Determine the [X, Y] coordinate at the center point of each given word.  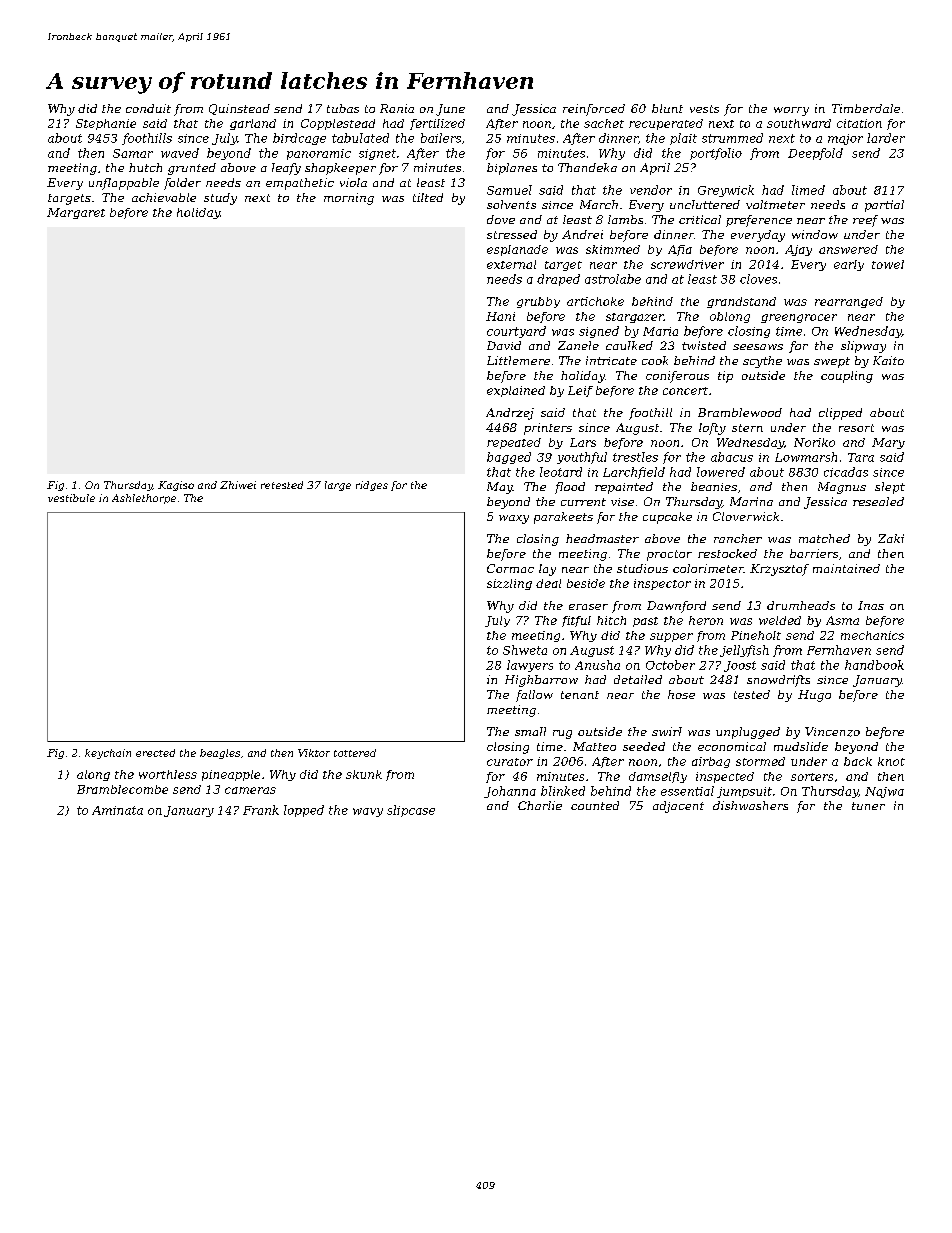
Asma [842, 620]
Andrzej [510, 414]
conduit [148, 108]
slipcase [411, 811]
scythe [762, 362]
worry [791, 111]
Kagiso [176, 486]
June [450, 110]
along [93, 775]
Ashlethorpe [144, 499]
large [338, 486]
